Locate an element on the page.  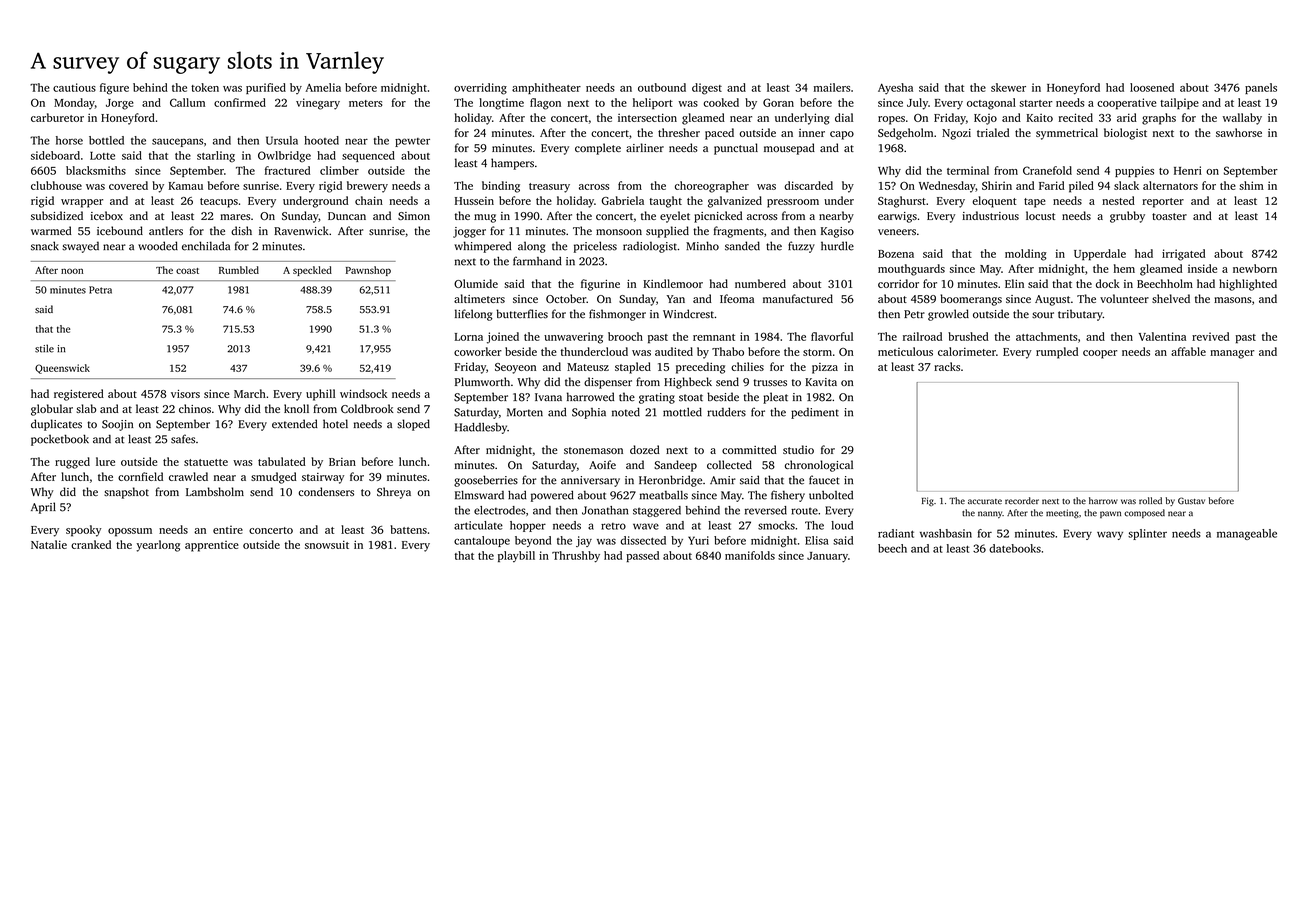
token is located at coordinates (205, 87).
